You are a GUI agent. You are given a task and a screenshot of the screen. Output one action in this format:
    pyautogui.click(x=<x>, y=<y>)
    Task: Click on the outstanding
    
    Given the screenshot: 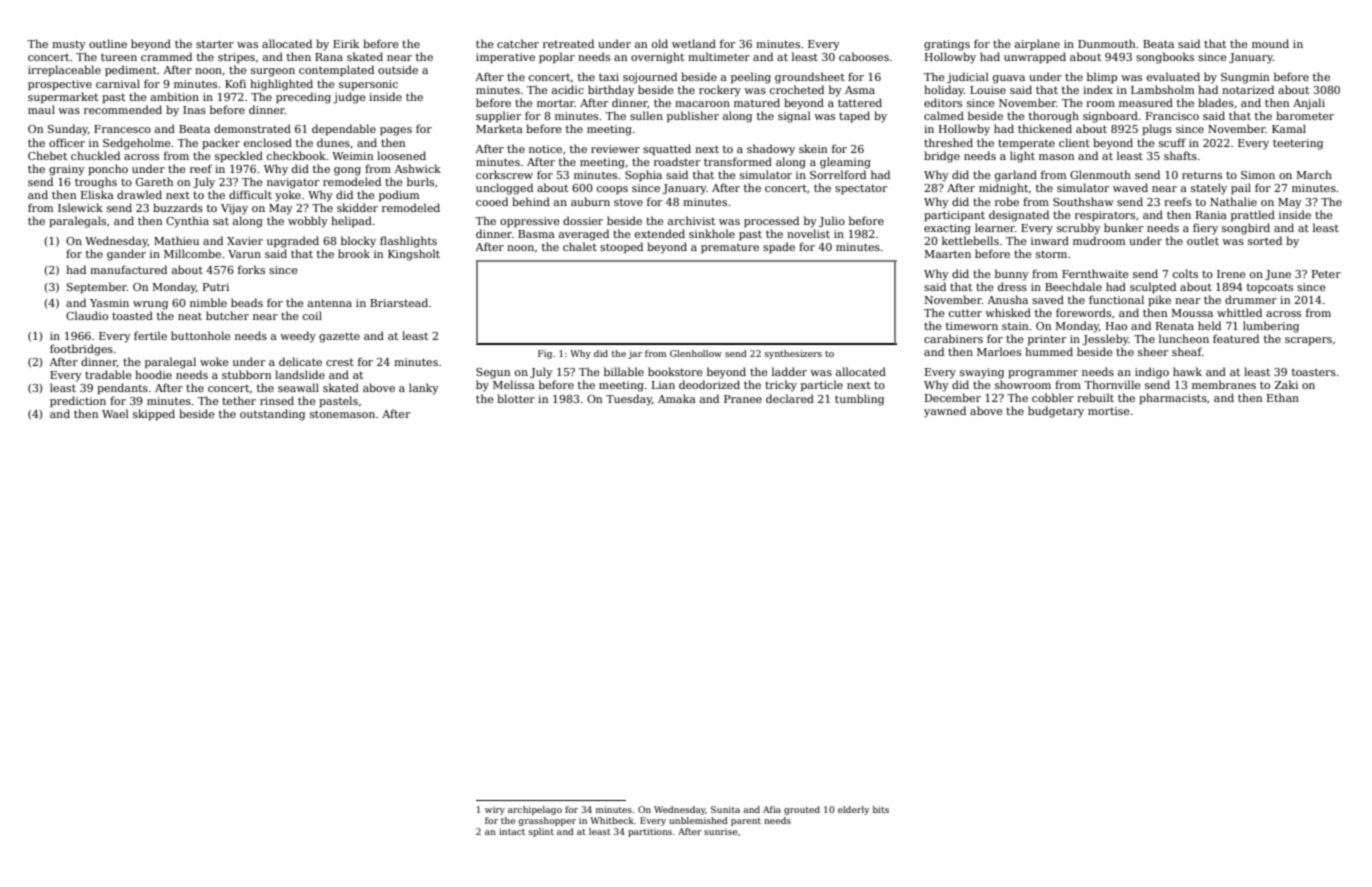 What is the action you would take?
    pyautogui.click(x=272, y=415)
